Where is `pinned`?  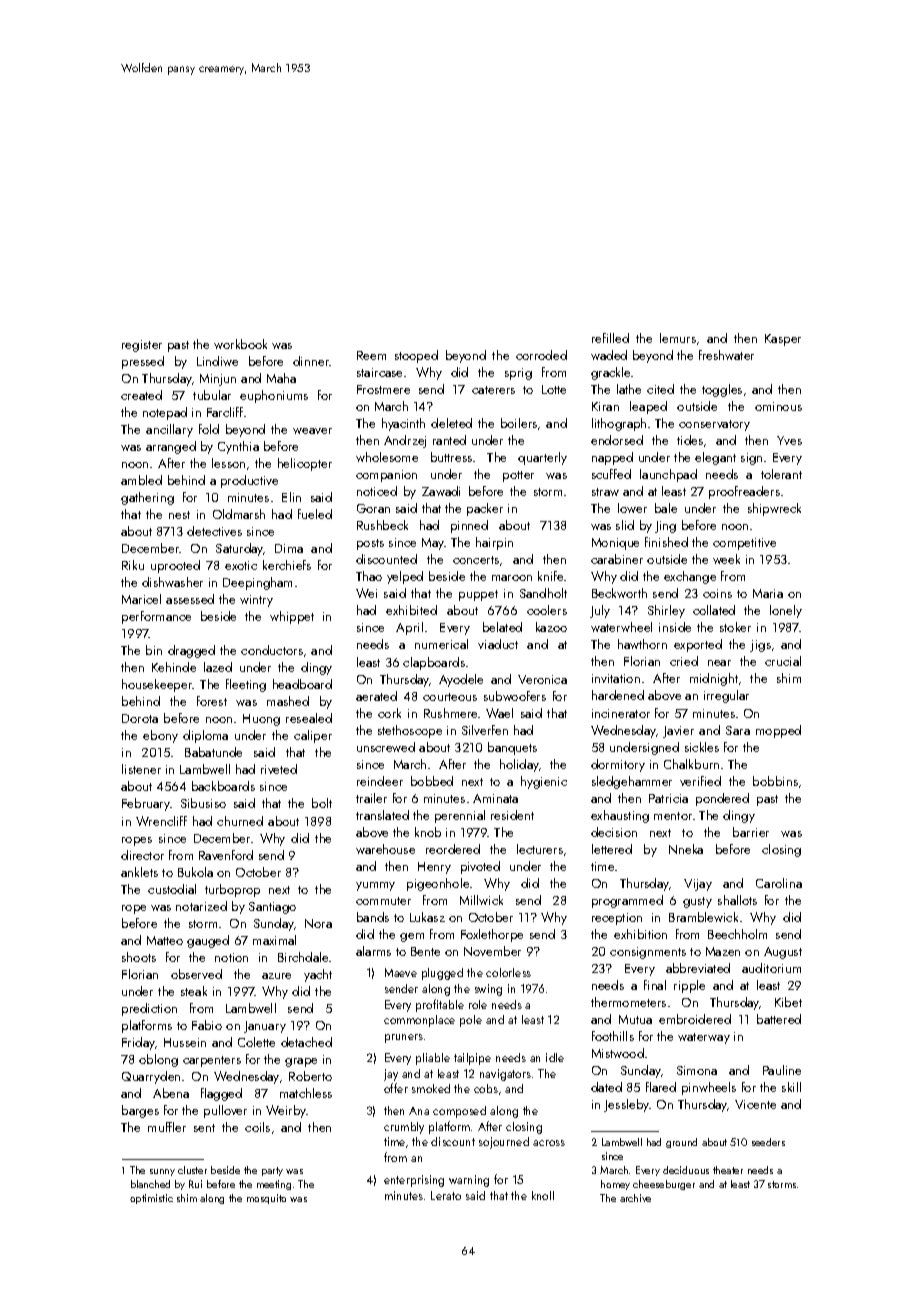
pinned is located at coordinates (469, 526).
